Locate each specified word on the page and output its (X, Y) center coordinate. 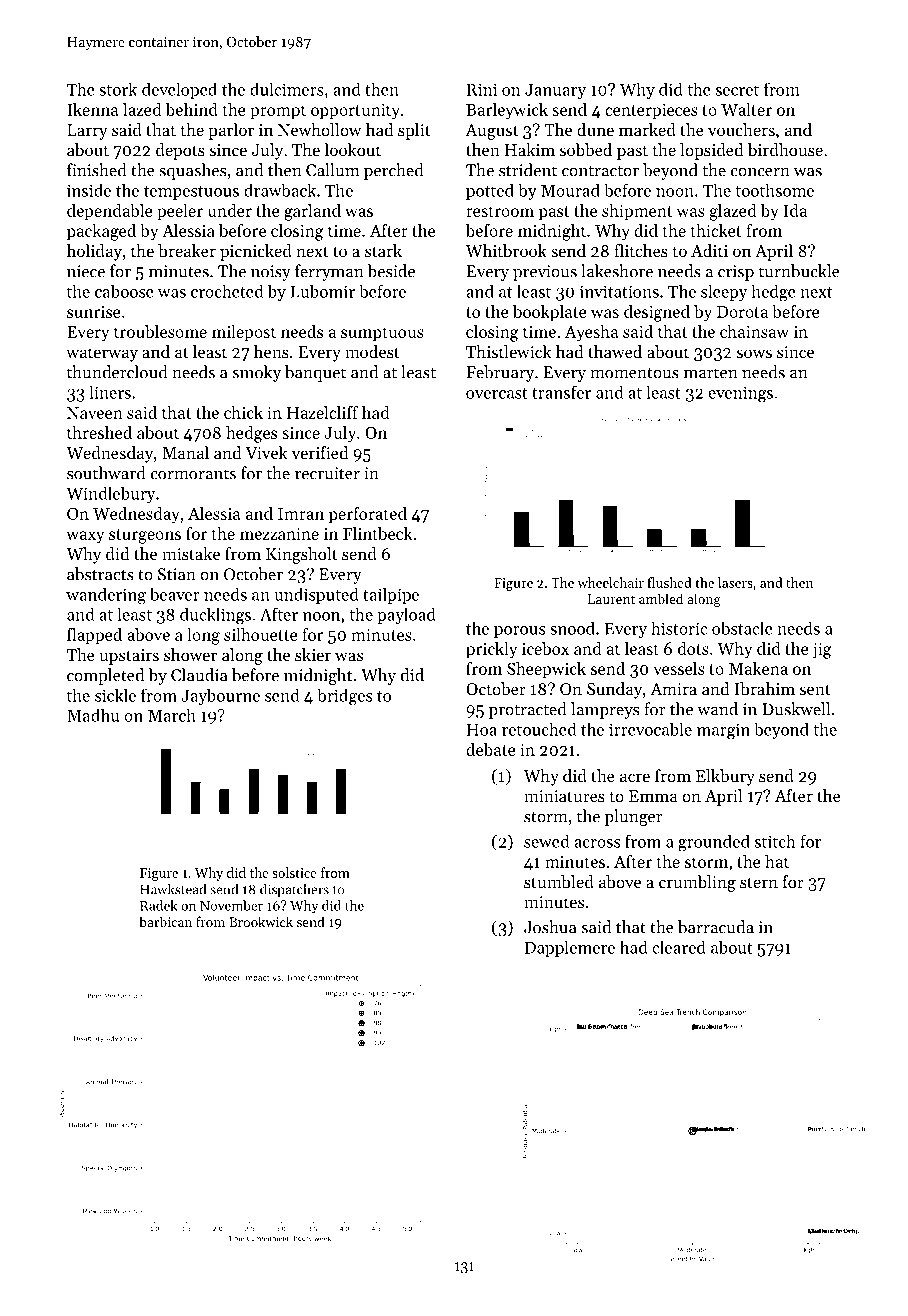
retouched (539, 729)
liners (110, 392)
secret (737, 90)
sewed (546, 841)
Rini (482, 89)
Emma (653, 796)
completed (105, 676)
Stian (177, 574)
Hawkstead (173, 889)
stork (118, 89)
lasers (735, 582)
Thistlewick (509, 351)
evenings (740, 394)
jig (822, 651)
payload (406, 615)
